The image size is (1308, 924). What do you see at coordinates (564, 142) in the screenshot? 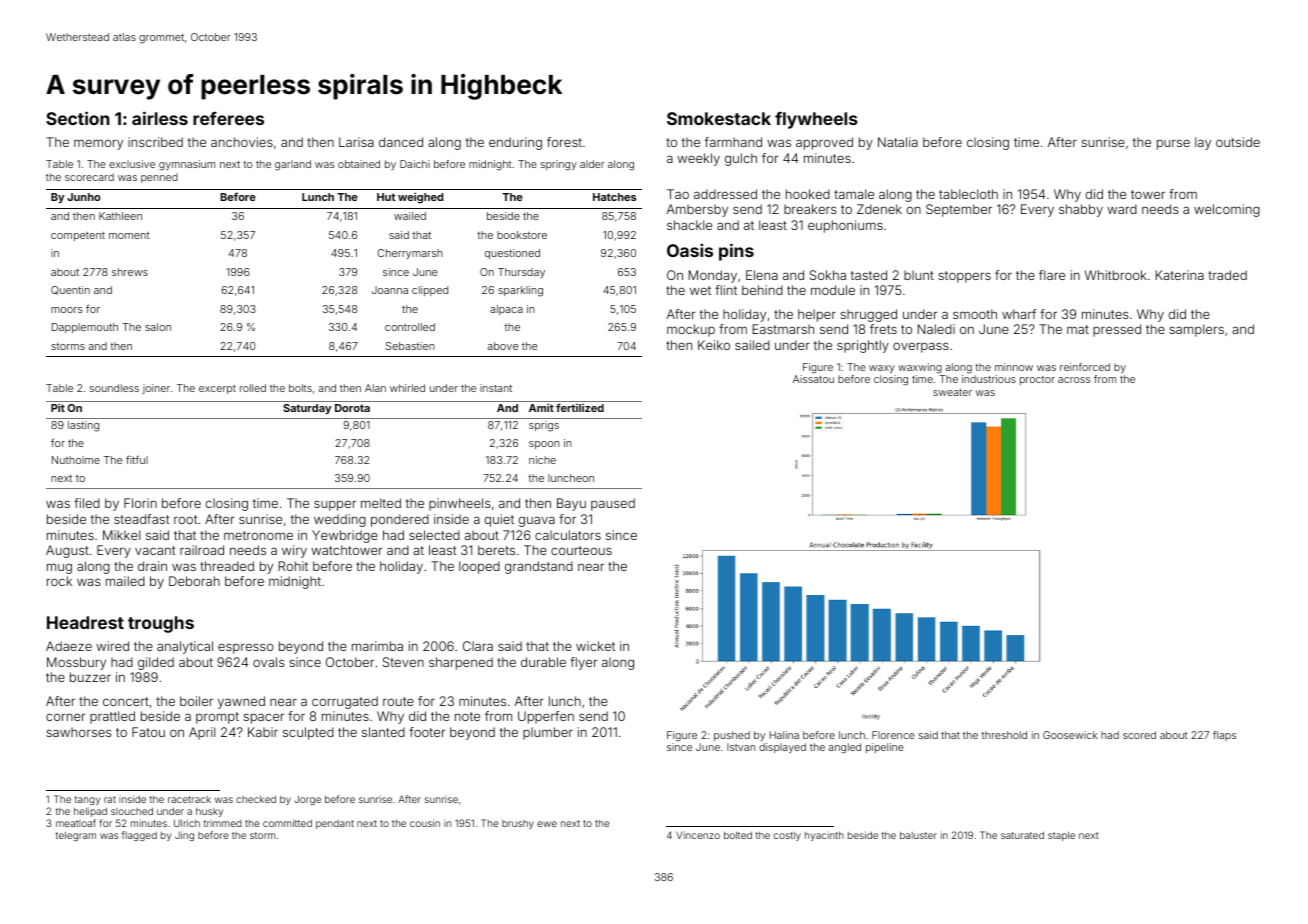
I see `forest` at bounding box center [564, 142].
